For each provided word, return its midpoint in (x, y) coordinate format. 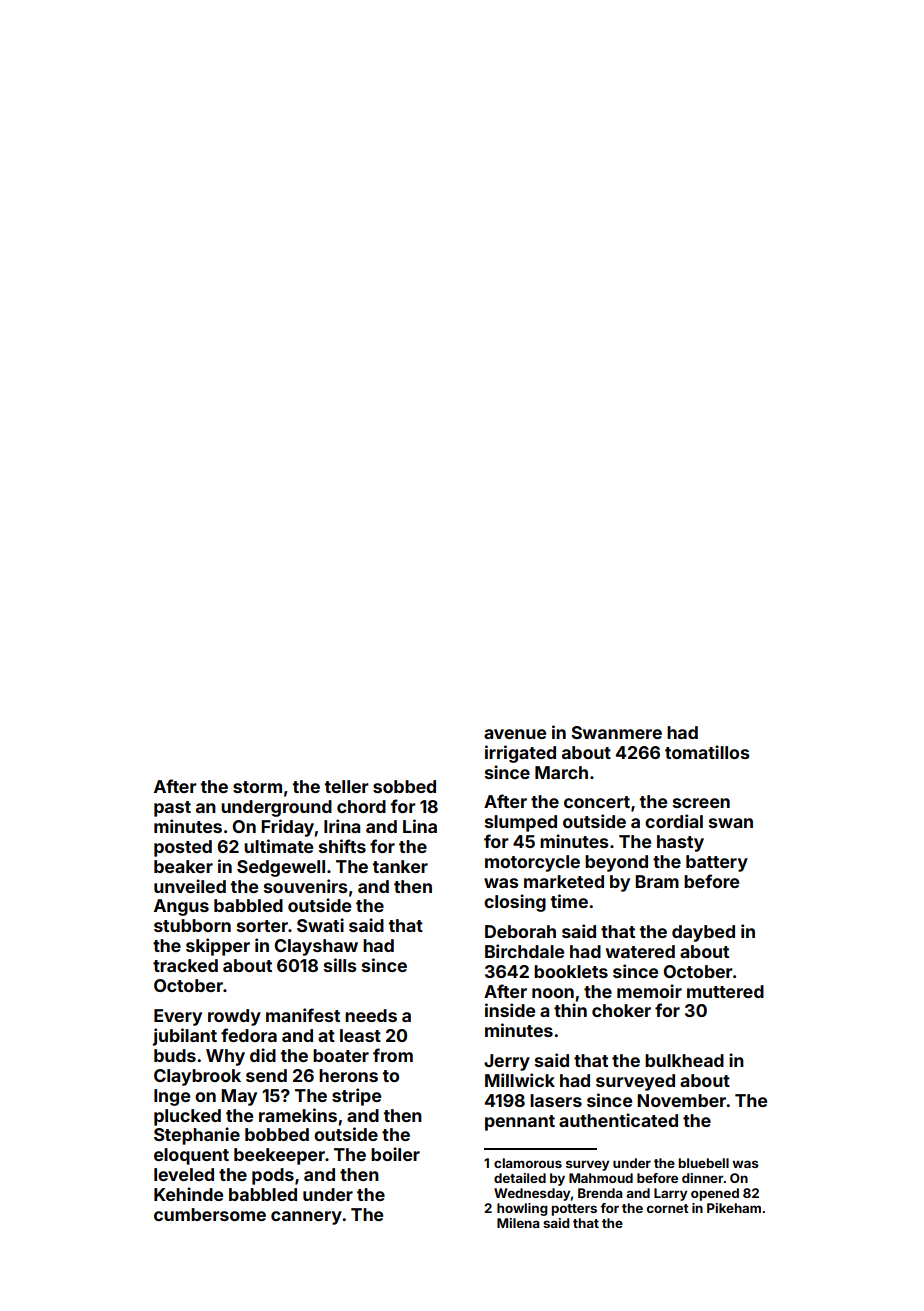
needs (371, 1015)
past (172, 809)
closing (515, 903)
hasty (680, 843)
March (561, 772)
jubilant (185, 1037)
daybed (703, 933)
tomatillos (707, 752)
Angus (181, 907)
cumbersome (210, 1214)
